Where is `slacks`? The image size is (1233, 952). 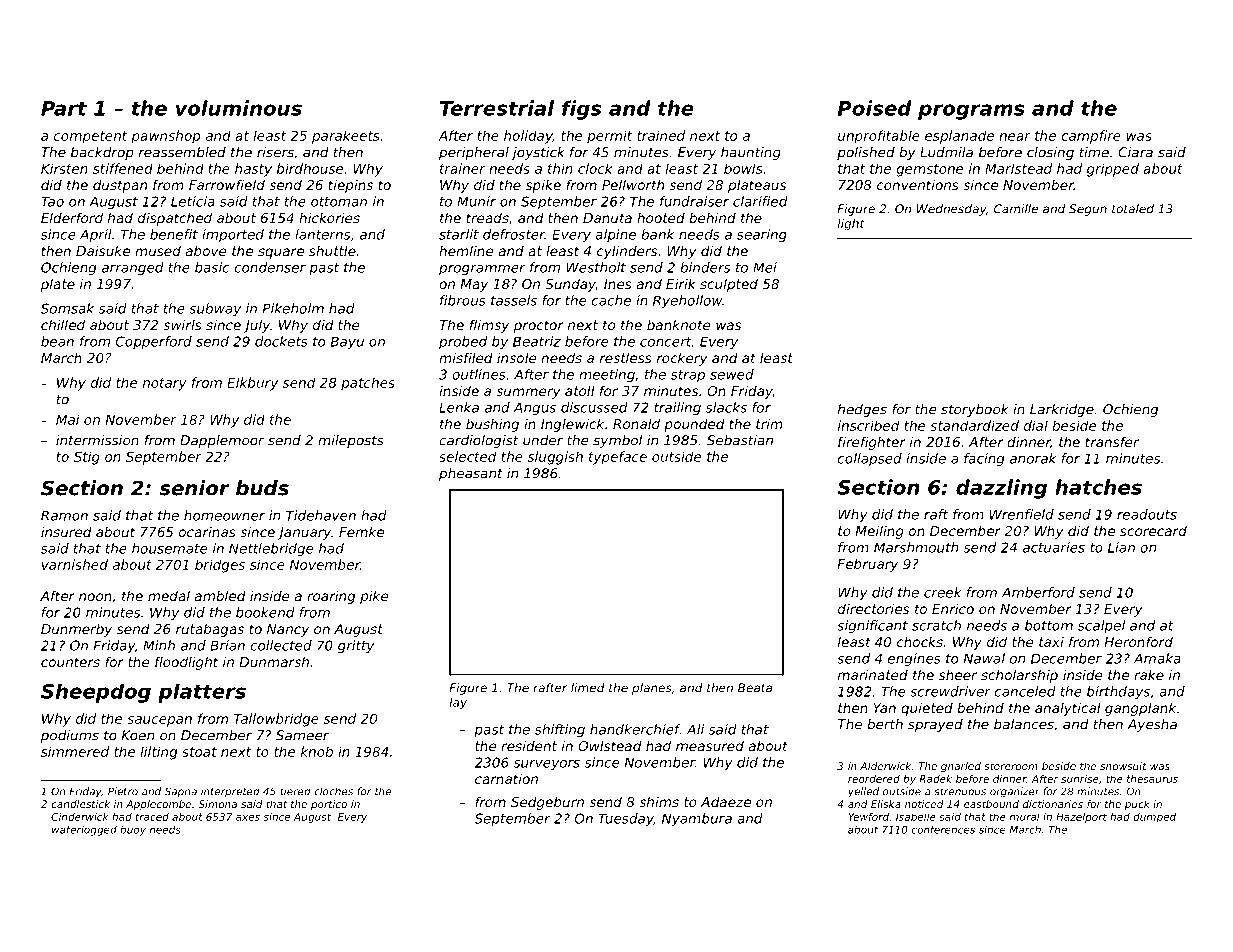 slacks is located at coordinates (726, 407).
